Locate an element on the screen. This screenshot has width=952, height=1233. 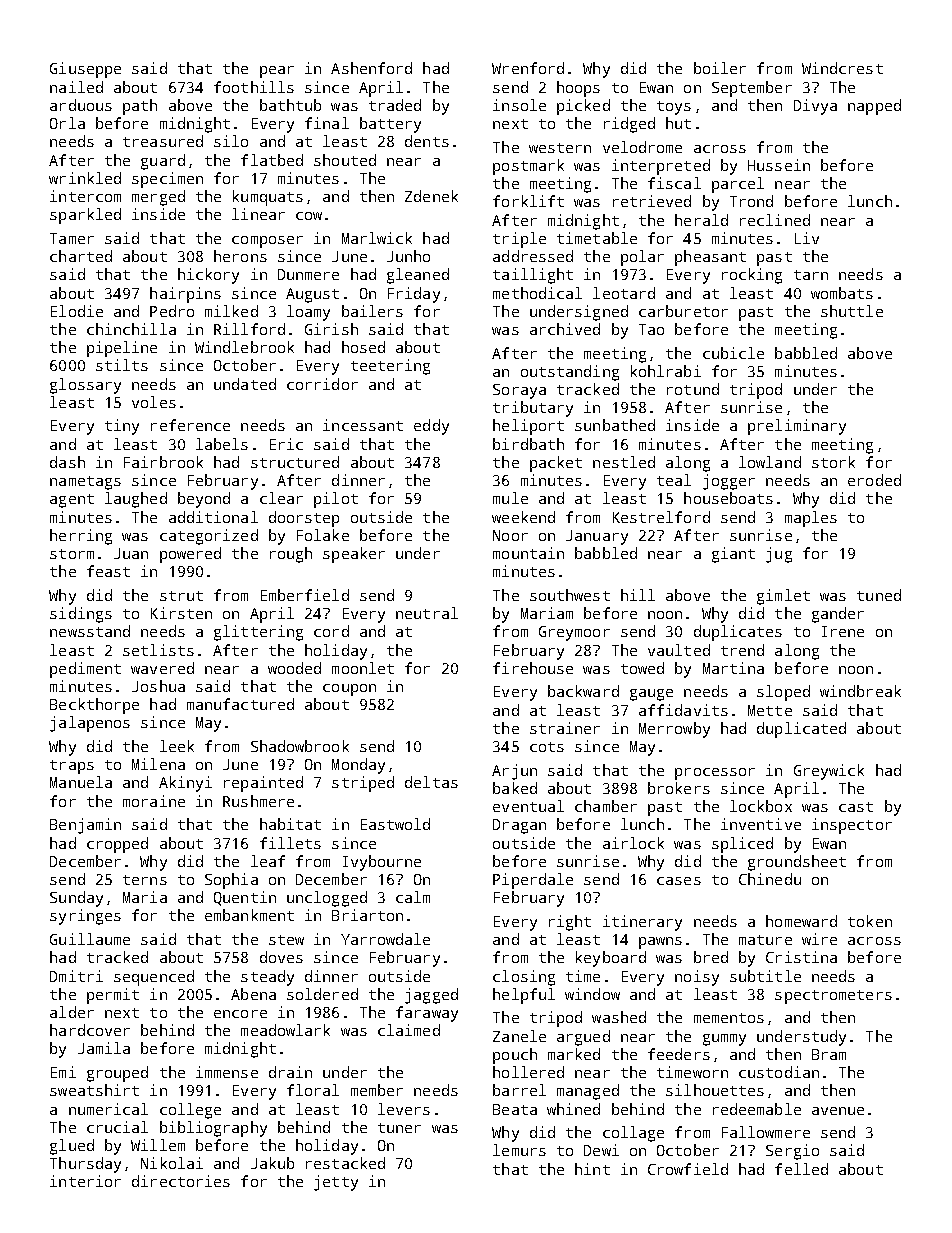
September is located at coordinates (752, 89).
